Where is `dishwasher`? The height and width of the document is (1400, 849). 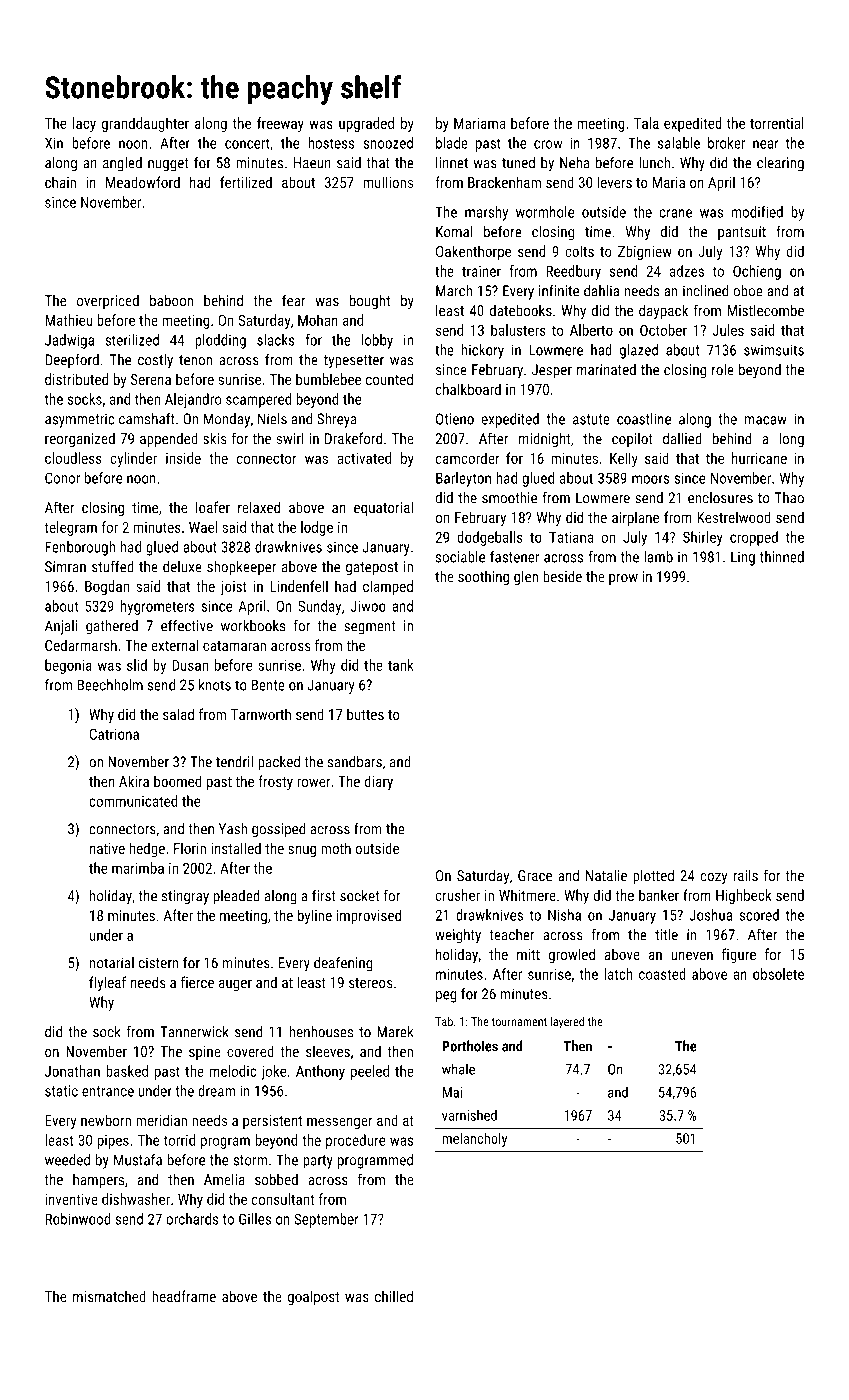
dishwasher is located at coordinates (136, 1199).
